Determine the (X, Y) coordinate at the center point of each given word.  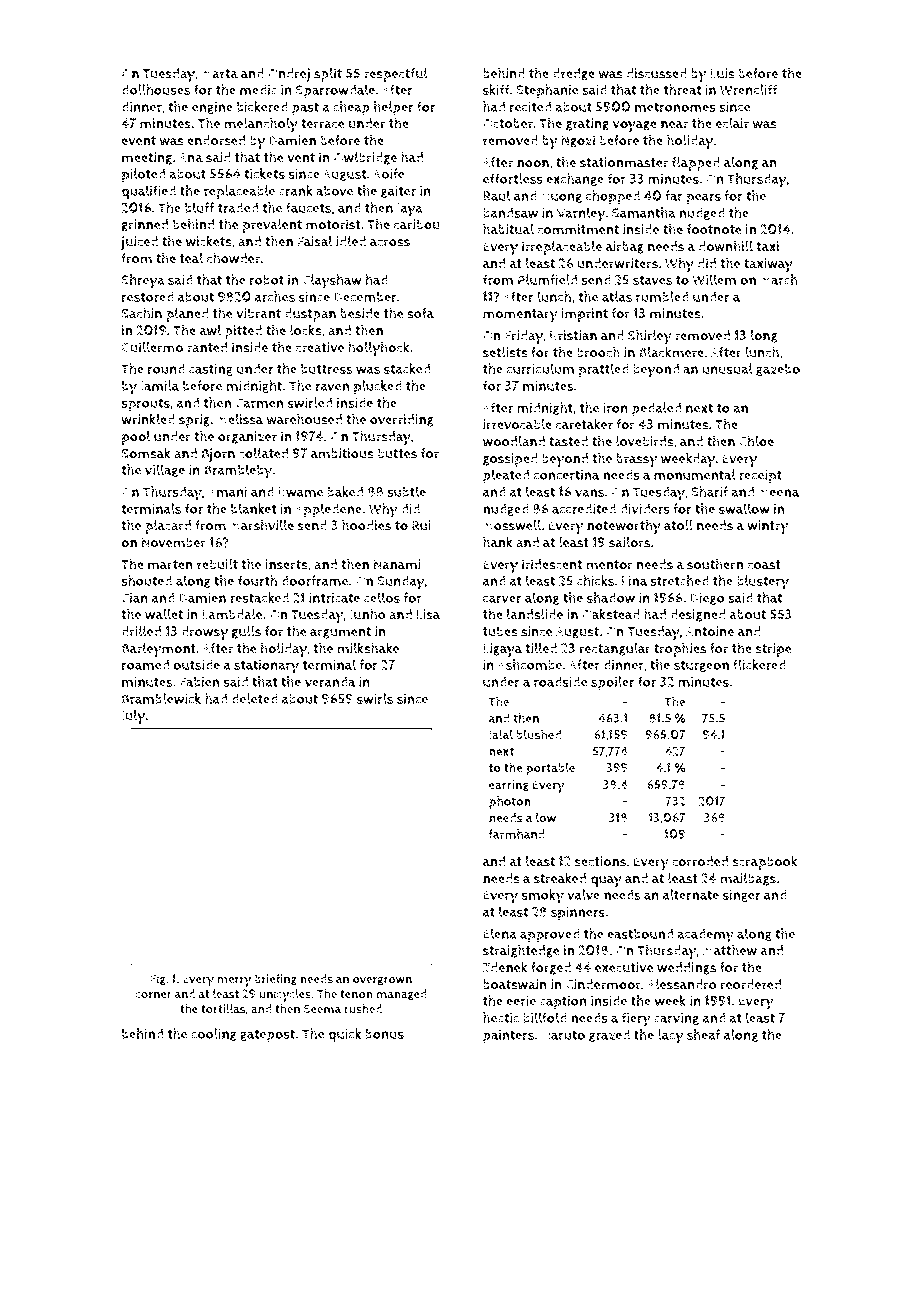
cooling (214, 1034)
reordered (751, 984)
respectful (396, 75)
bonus (384, 1033)
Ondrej (289, 75)
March (779, 279)
